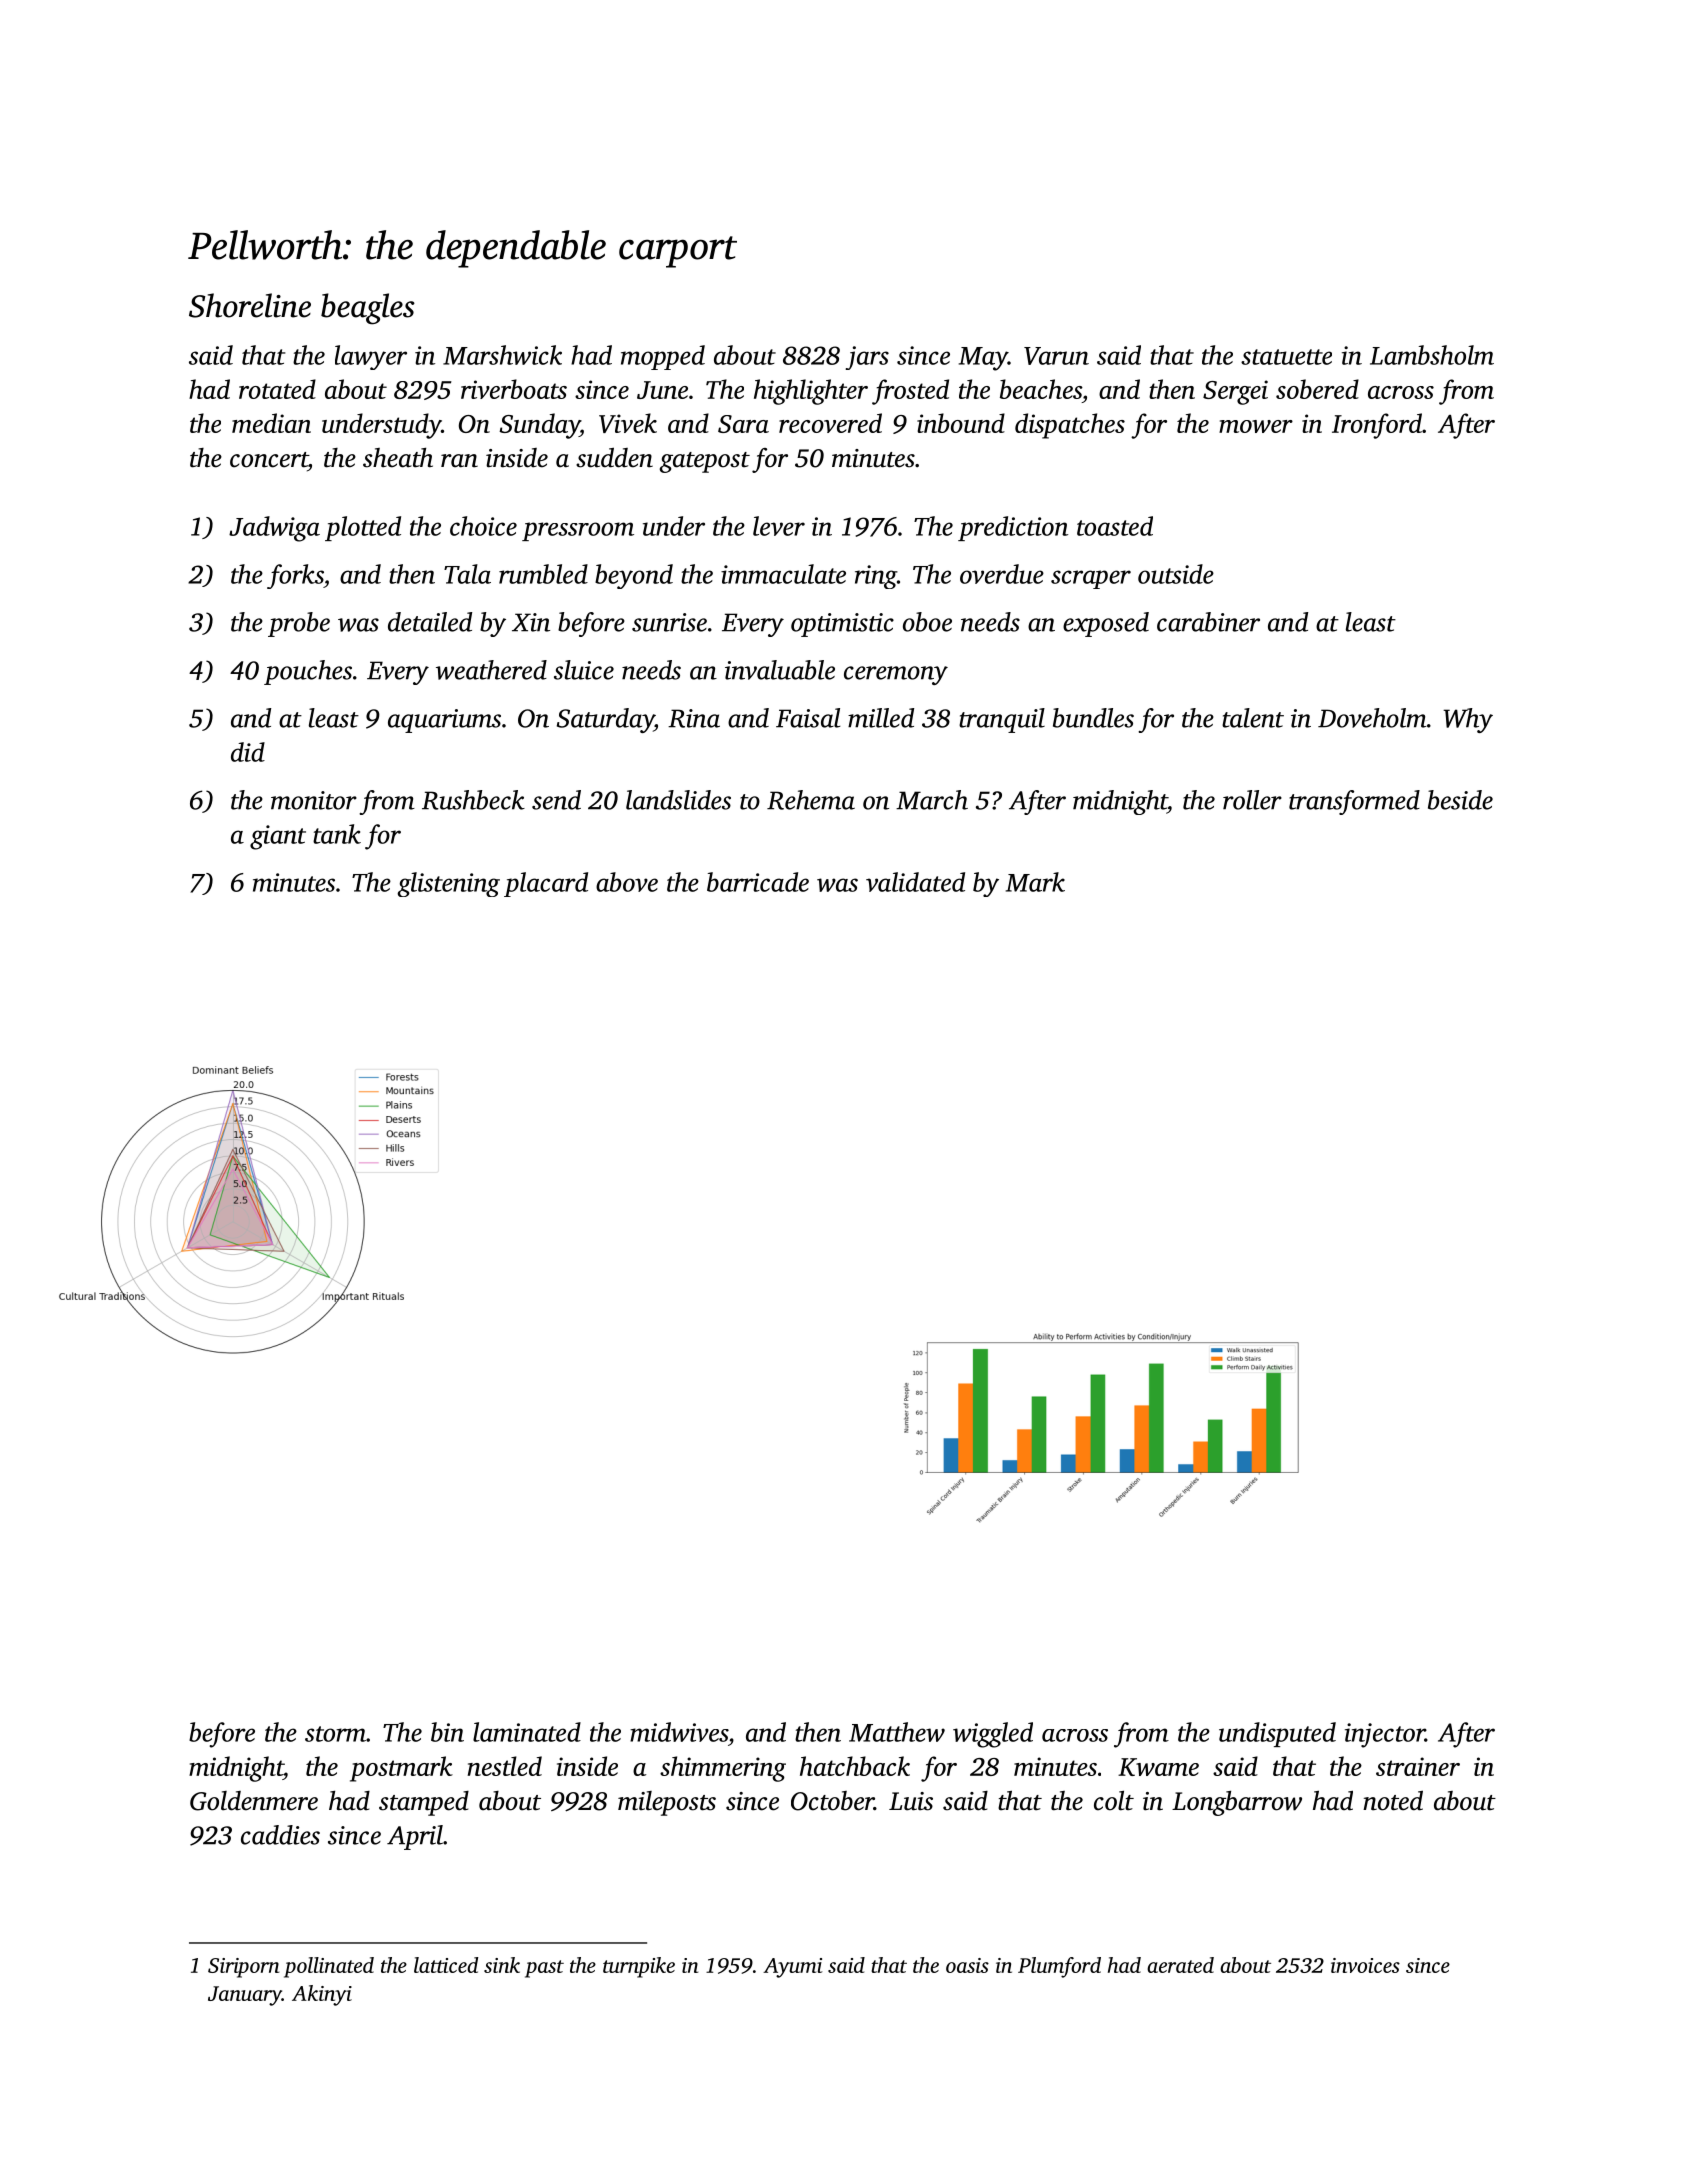 This page has width=1683, height=2178. What do you see at coordinates (961, 423) in the page?
I see `inbound` at bounding box center [961, 423].
